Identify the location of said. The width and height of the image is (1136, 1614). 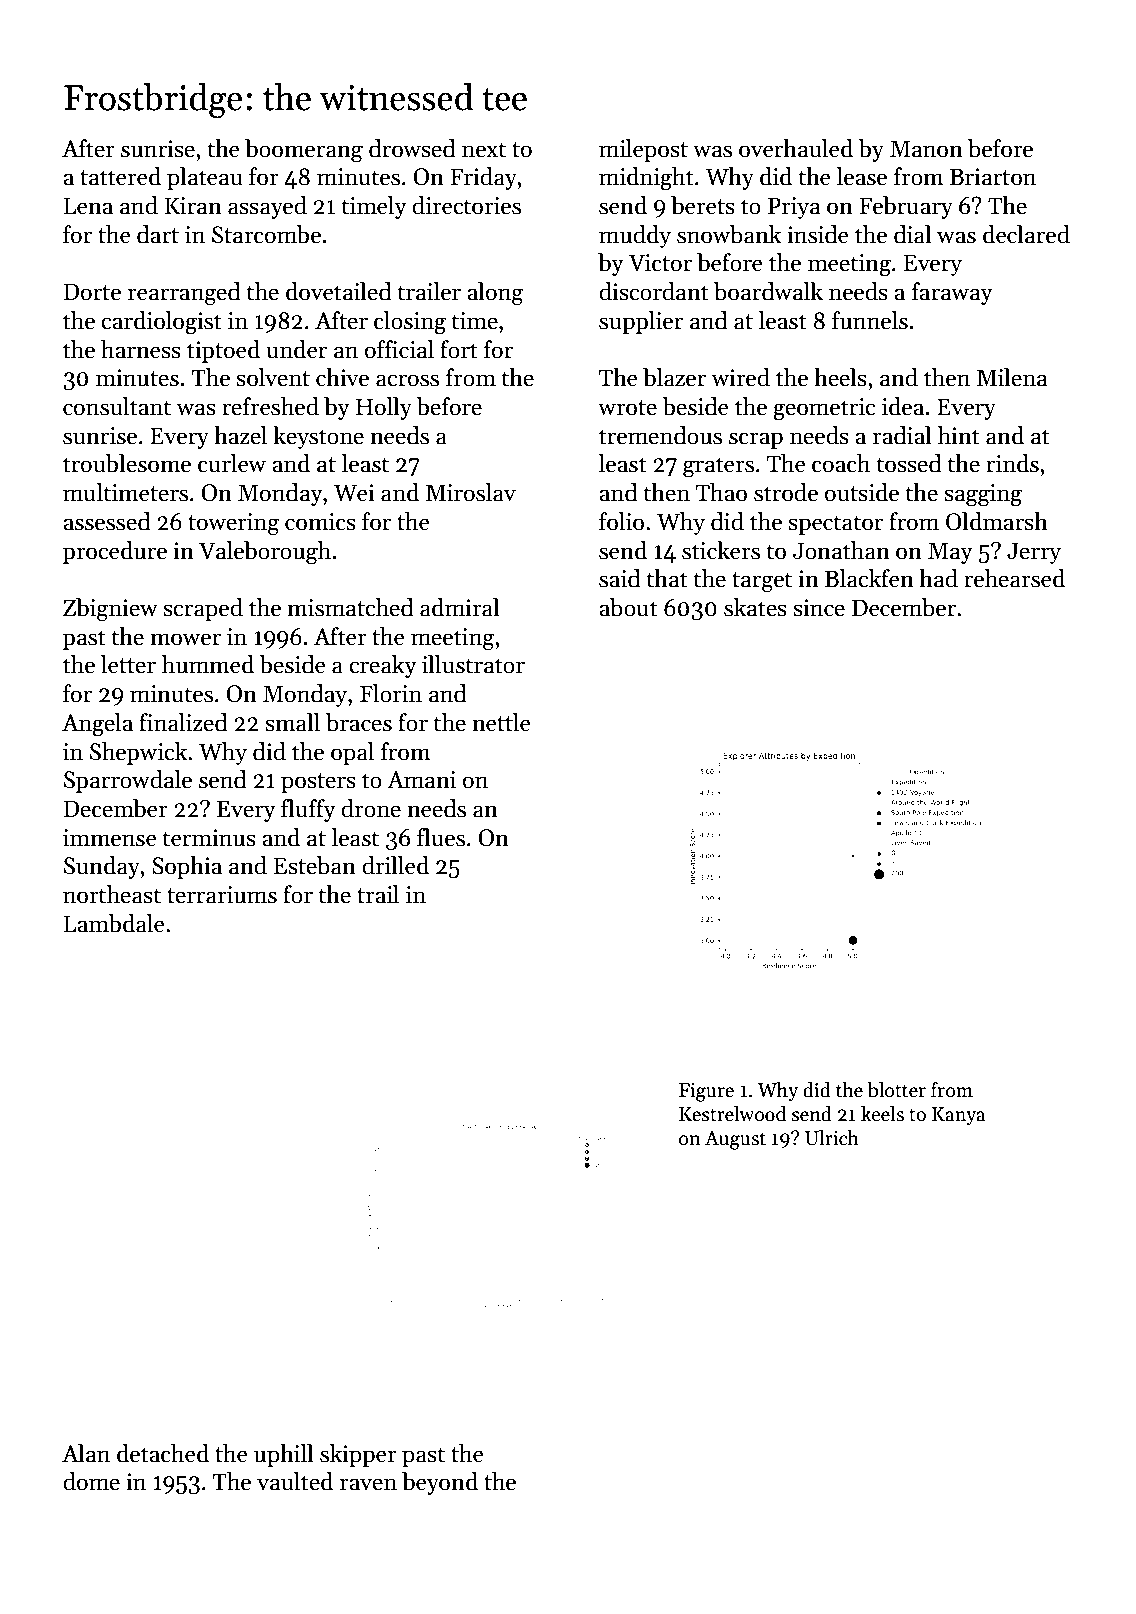
(620, 578).
